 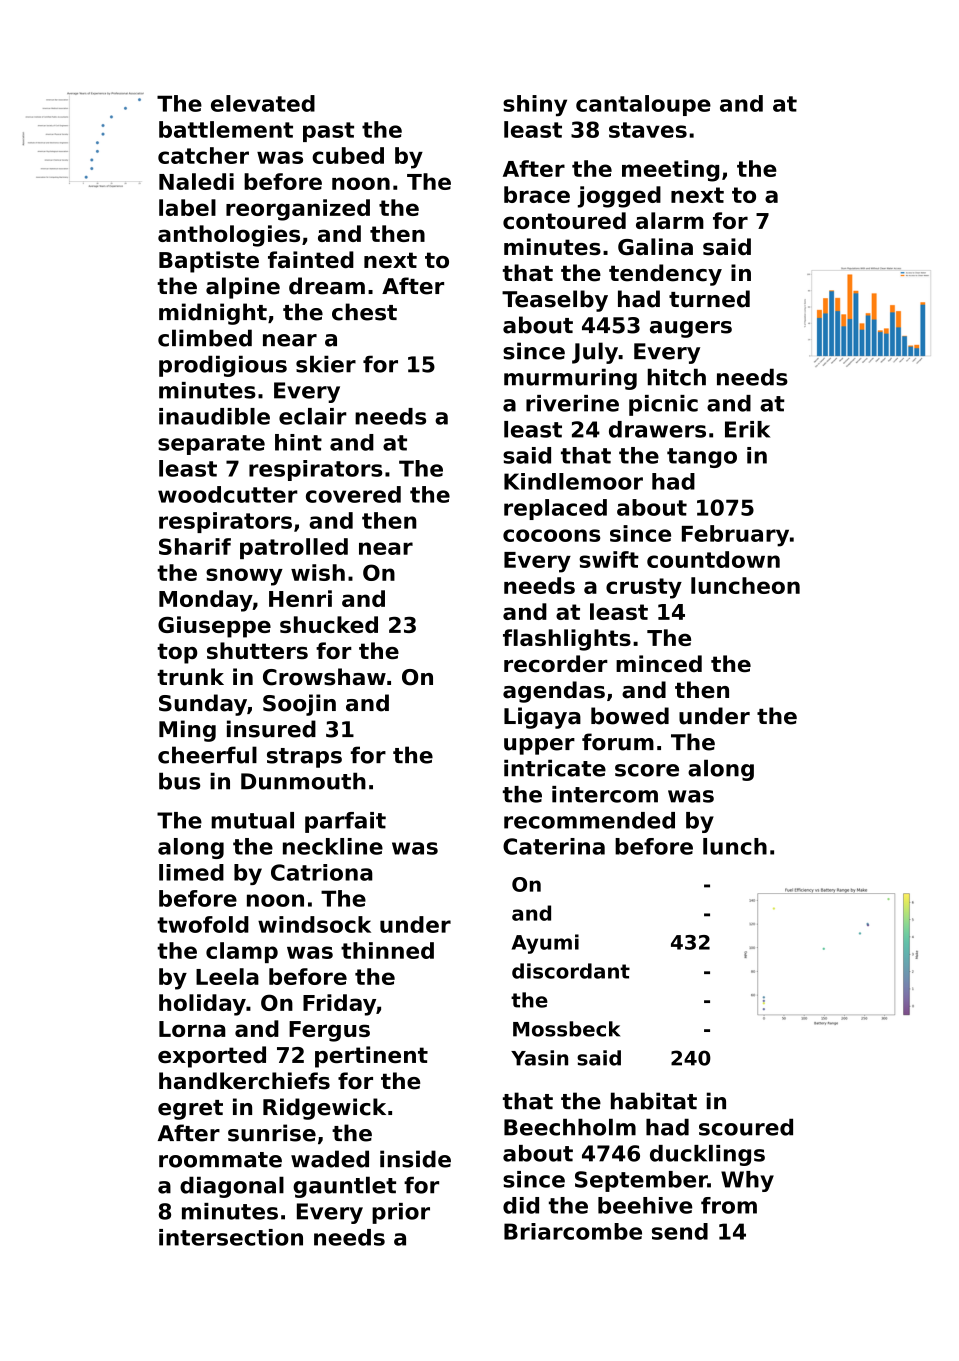 I want to click on wish, so click(x=318, y=572).
